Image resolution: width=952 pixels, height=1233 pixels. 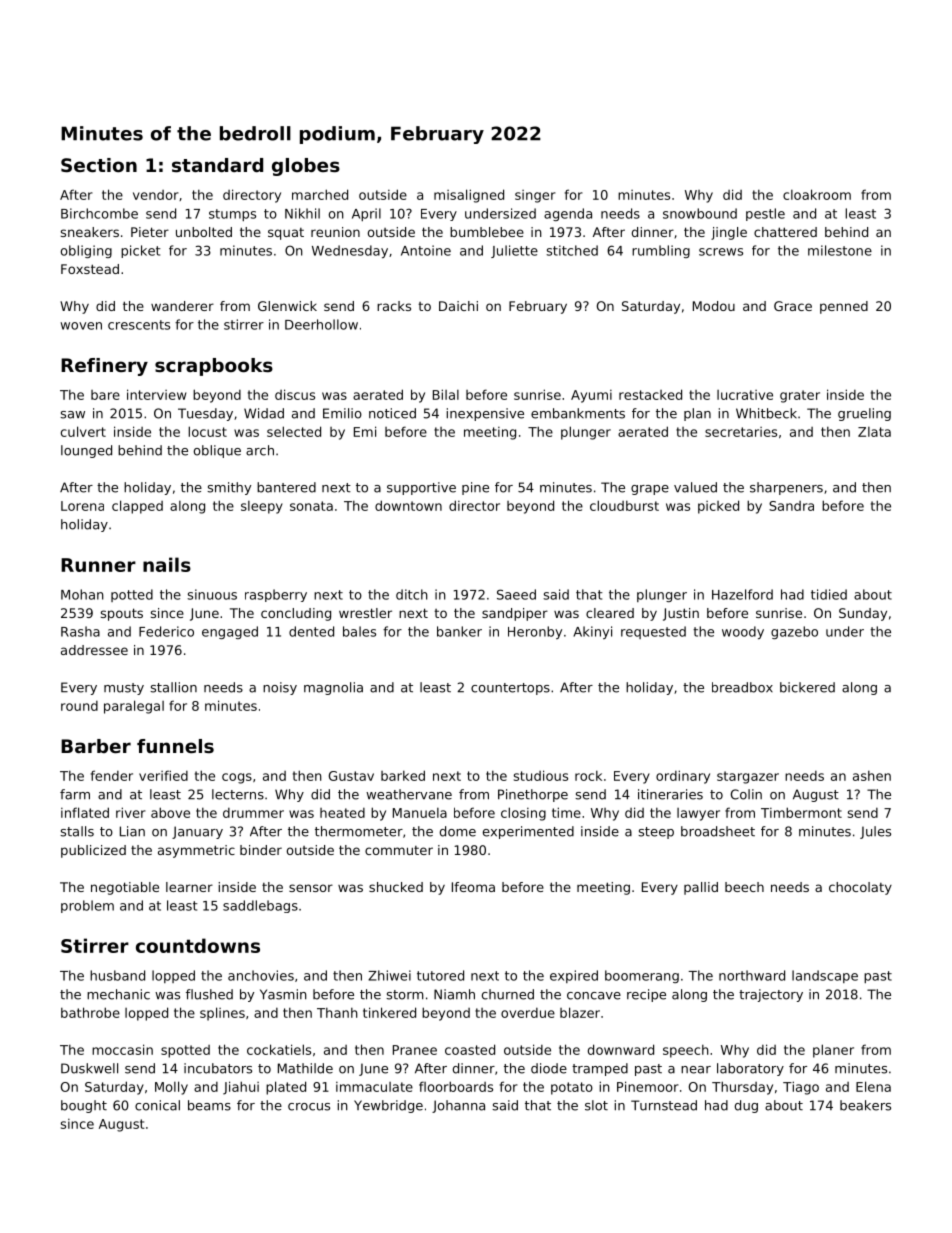 I want to click on conical, so click(x=157, y=1105).
